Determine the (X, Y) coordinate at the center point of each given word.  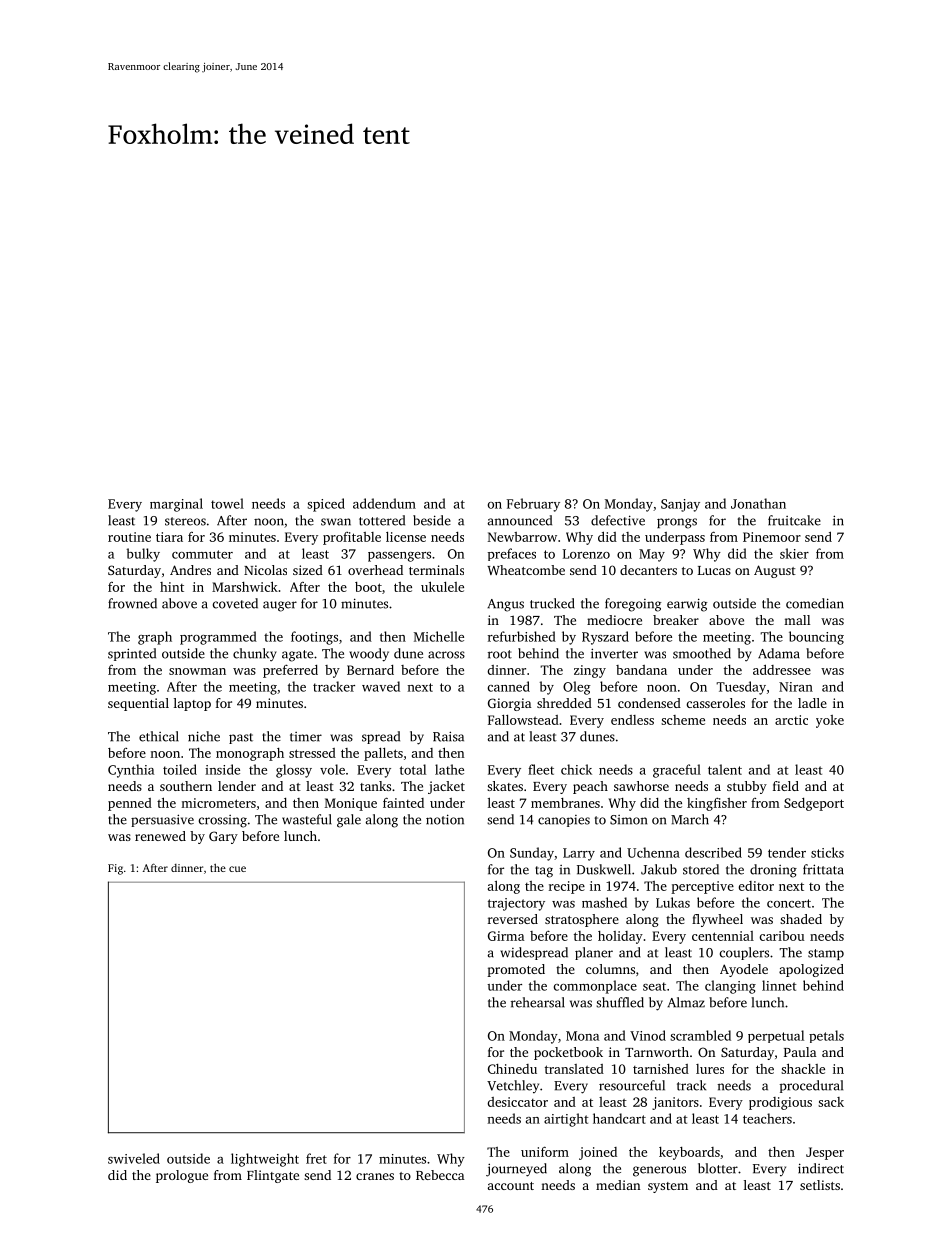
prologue (182, 1176)
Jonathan (758, 503)
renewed (160, 836)
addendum (384, 503)
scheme (683, 720)
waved (381, 686)
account (511, 1186)
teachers (767, 1118)
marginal (176, 505)
